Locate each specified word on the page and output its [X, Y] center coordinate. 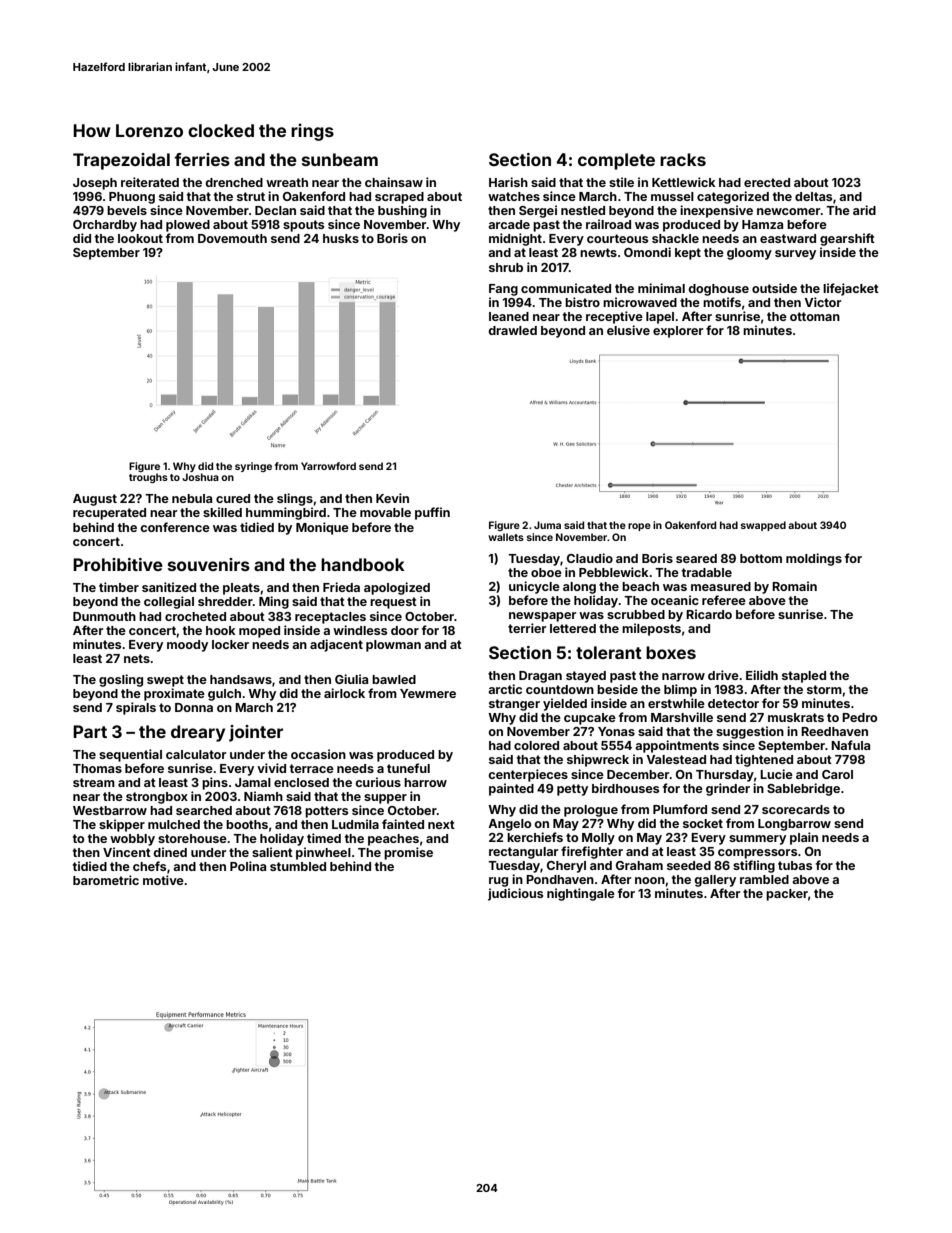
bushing [402, 211]
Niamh [263, 796]
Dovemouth [232, 238]
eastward [788, 238]
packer [787, 895]
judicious [515, 894]
